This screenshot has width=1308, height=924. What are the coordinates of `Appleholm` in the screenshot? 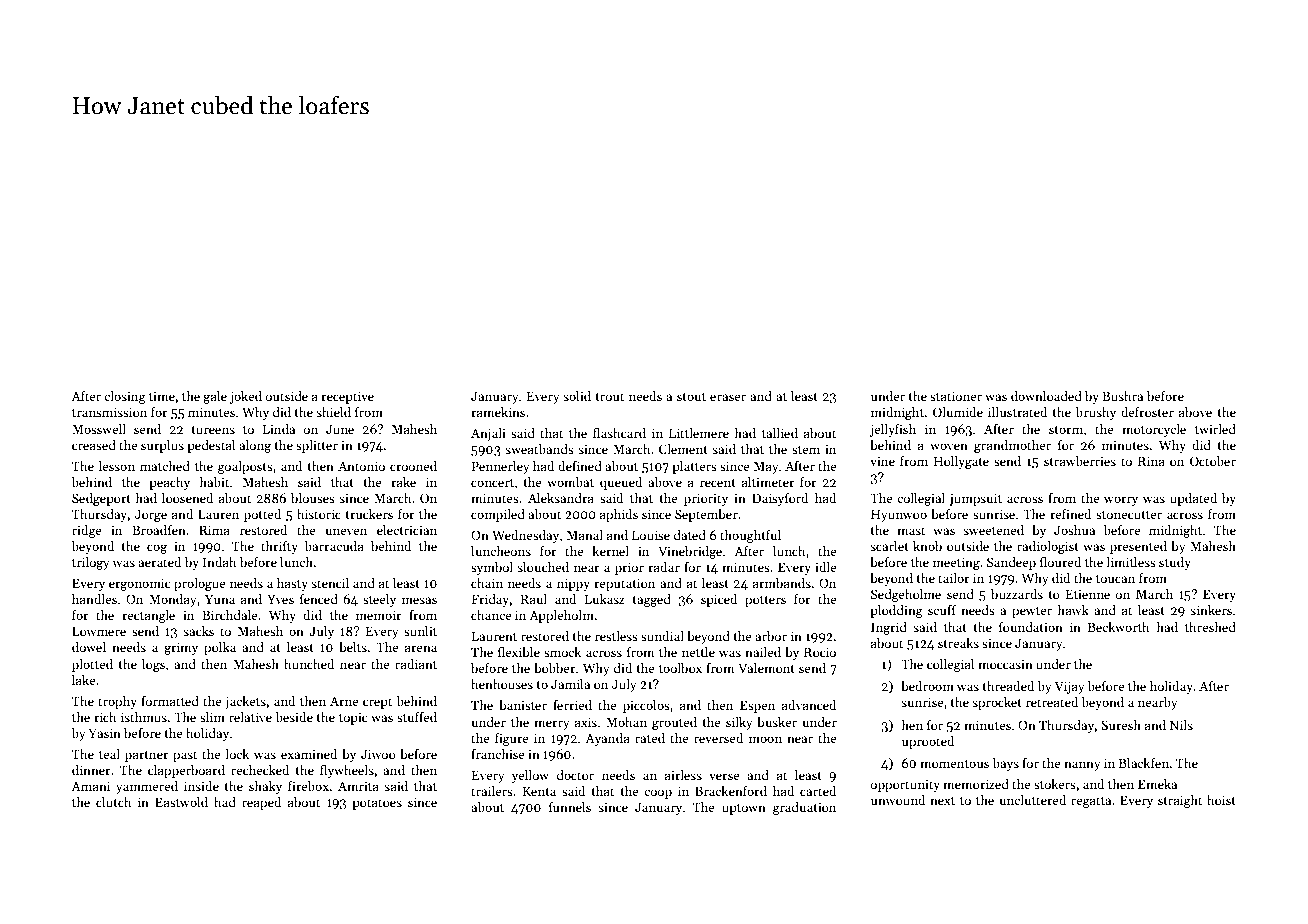 It's located at (561, 616).
